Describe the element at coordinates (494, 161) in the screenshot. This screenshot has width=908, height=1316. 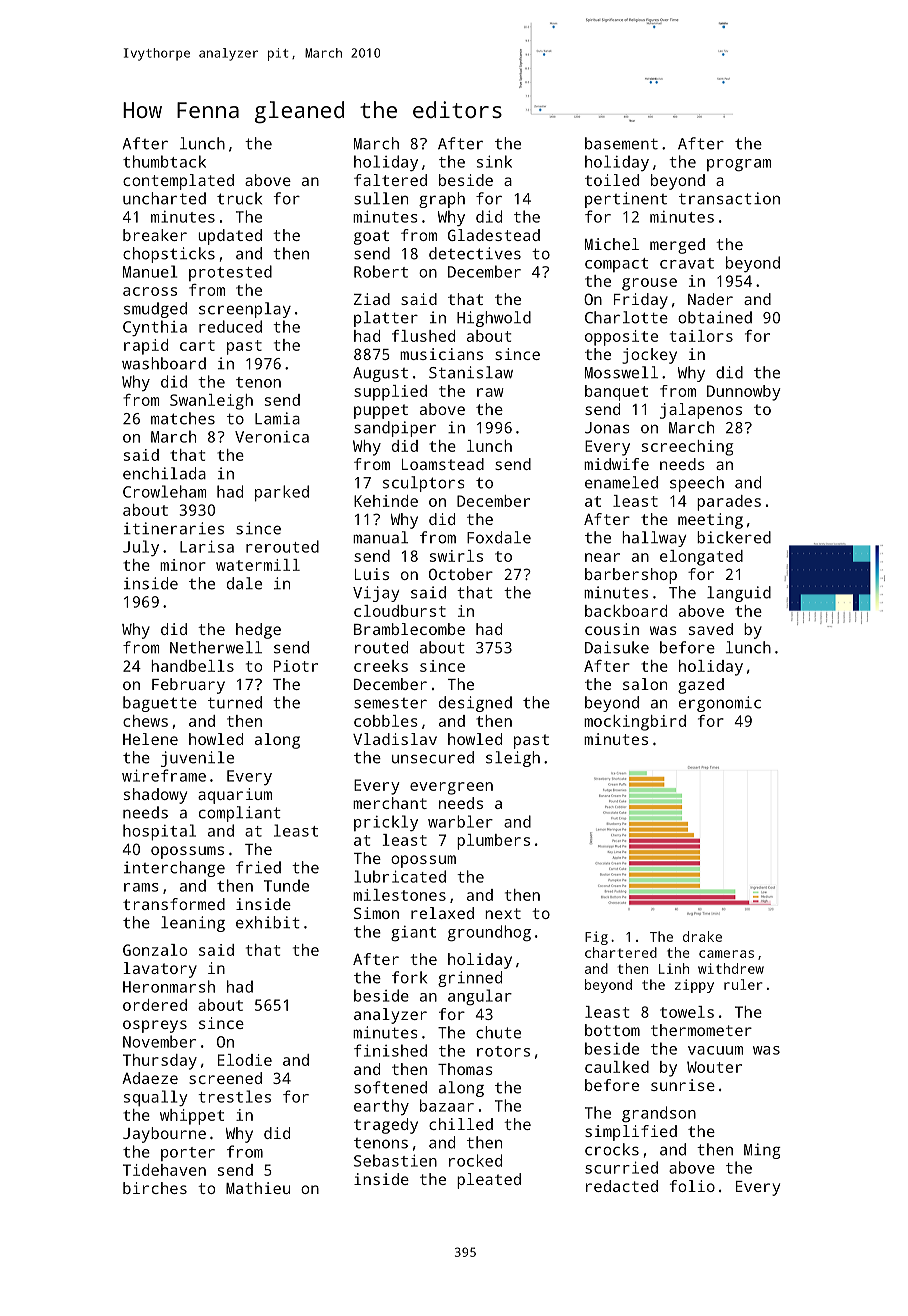
I see `sink` at that location.
